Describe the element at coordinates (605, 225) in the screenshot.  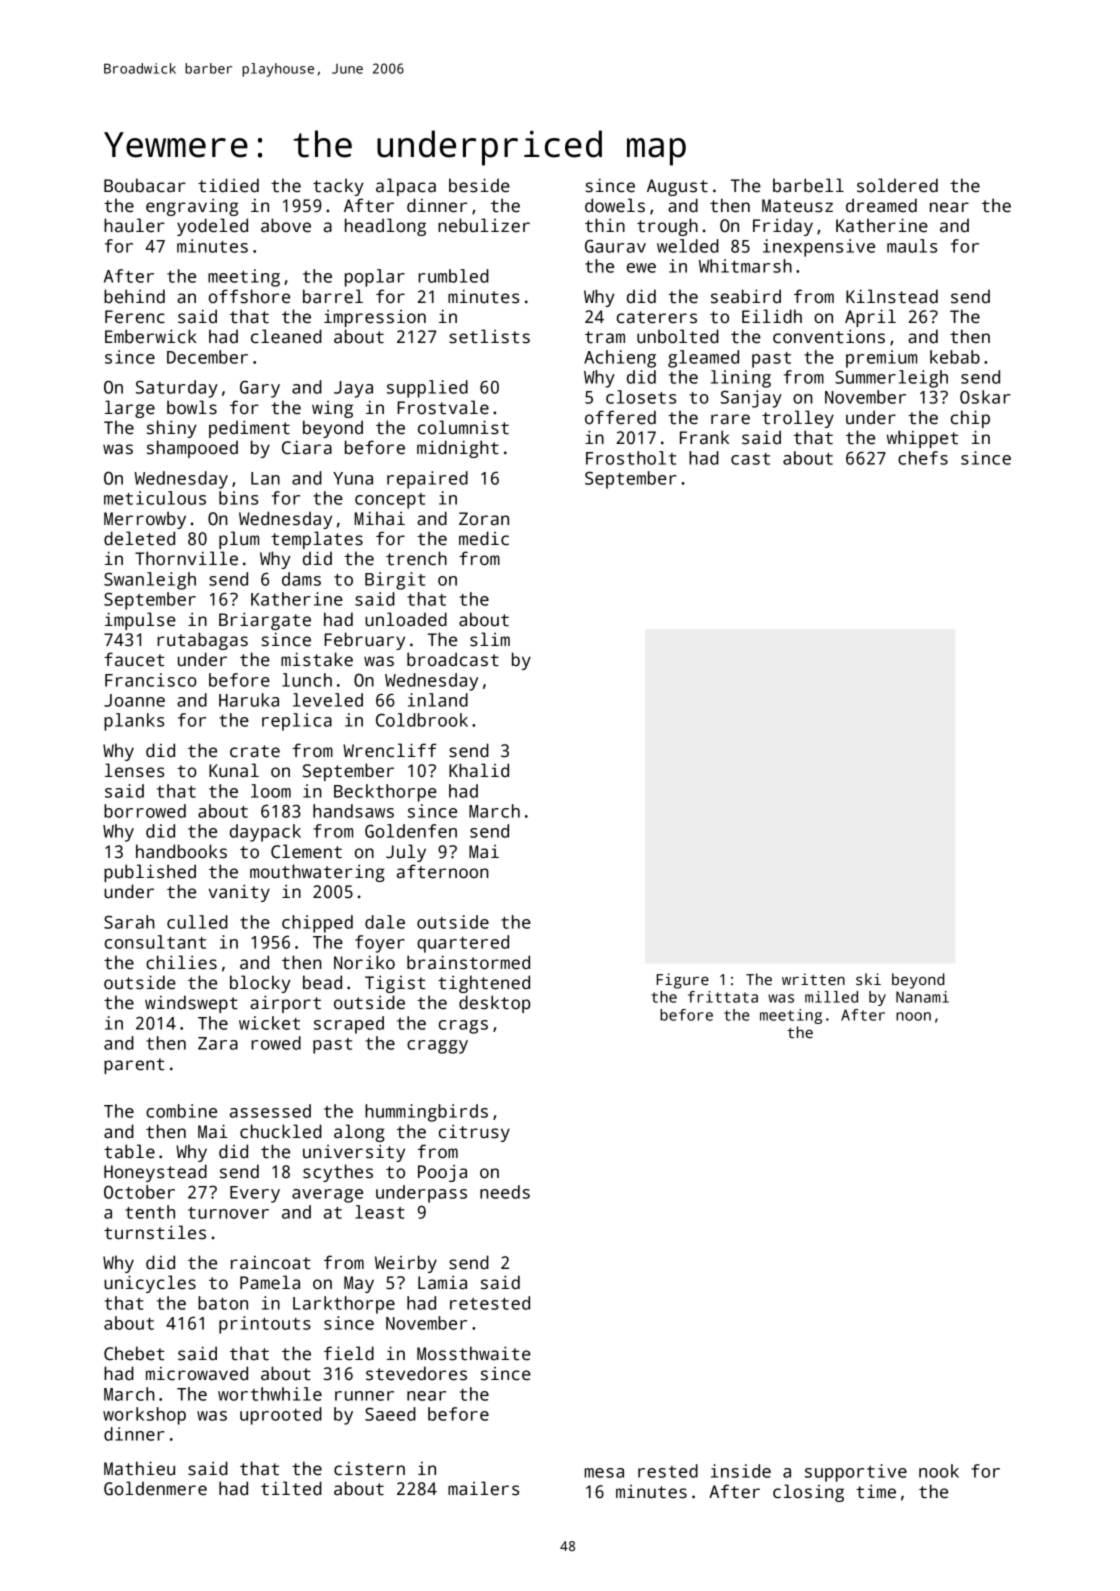
I see `thin` at that location.
